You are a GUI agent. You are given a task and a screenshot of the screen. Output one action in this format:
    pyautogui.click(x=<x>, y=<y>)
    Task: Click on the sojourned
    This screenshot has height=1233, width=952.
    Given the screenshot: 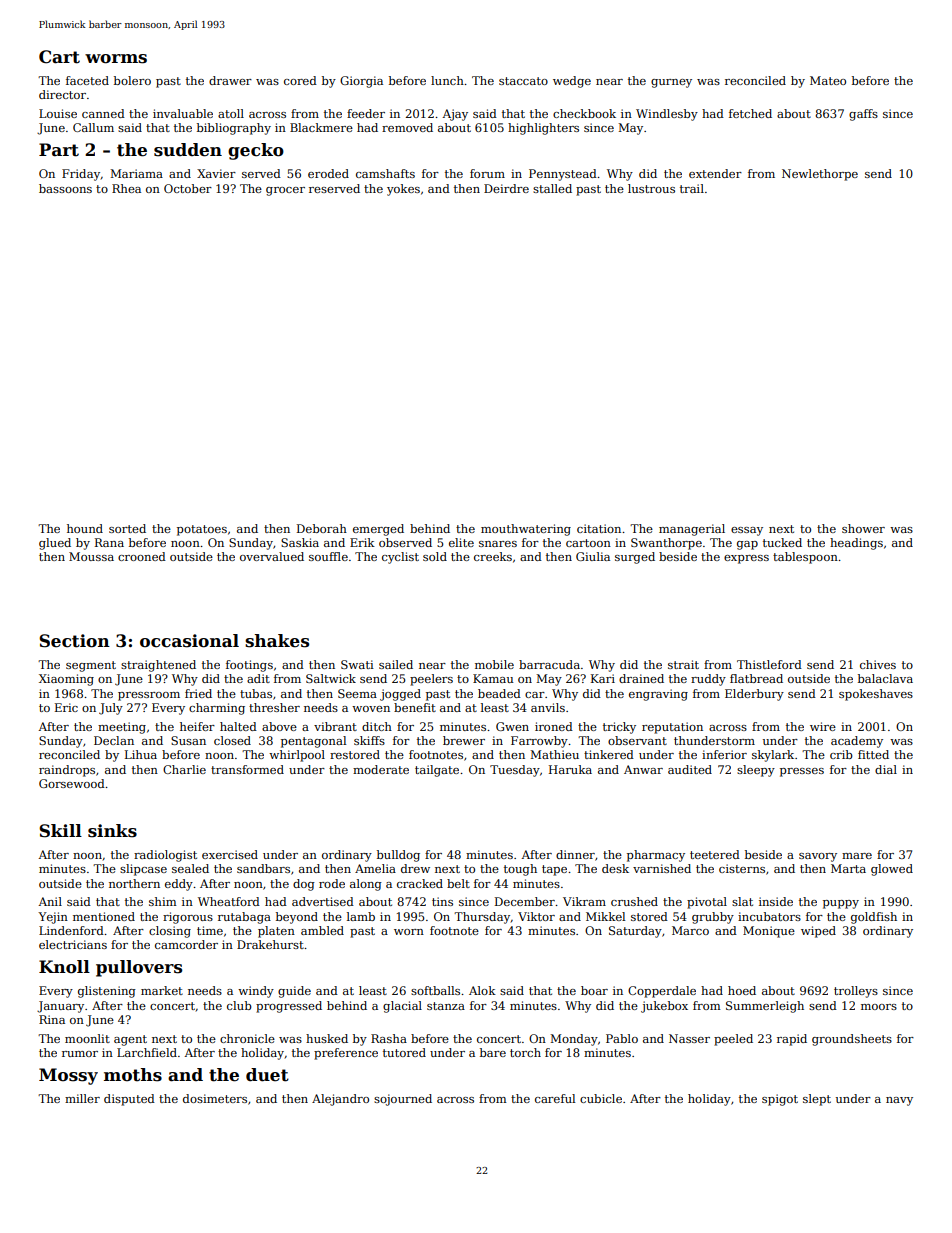 What is the action you would take?
    pyautogui.click(x=403, y=1100)
